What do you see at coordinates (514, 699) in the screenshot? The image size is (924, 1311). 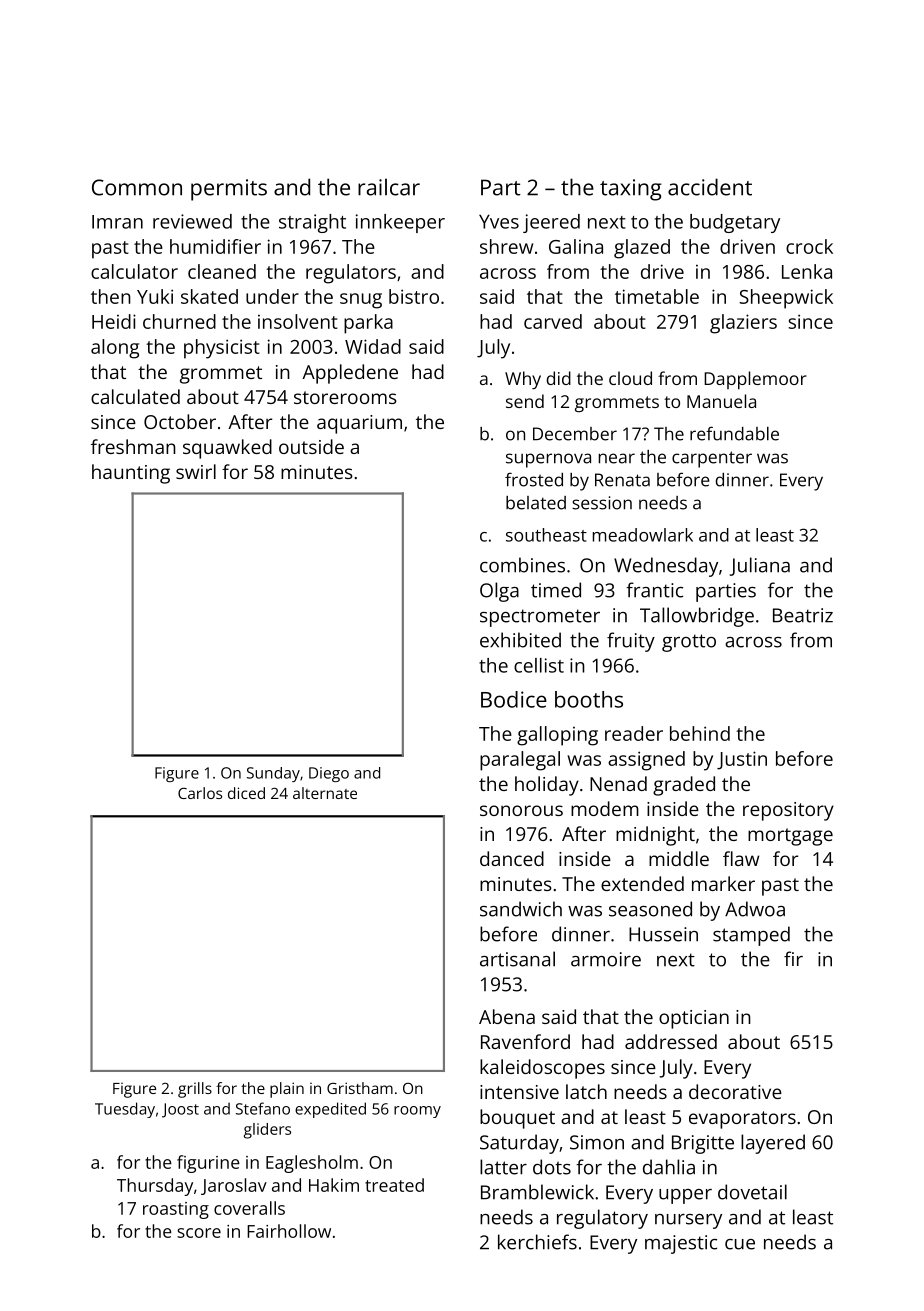 I see `Bodice` at bounding box center [514, 699].
